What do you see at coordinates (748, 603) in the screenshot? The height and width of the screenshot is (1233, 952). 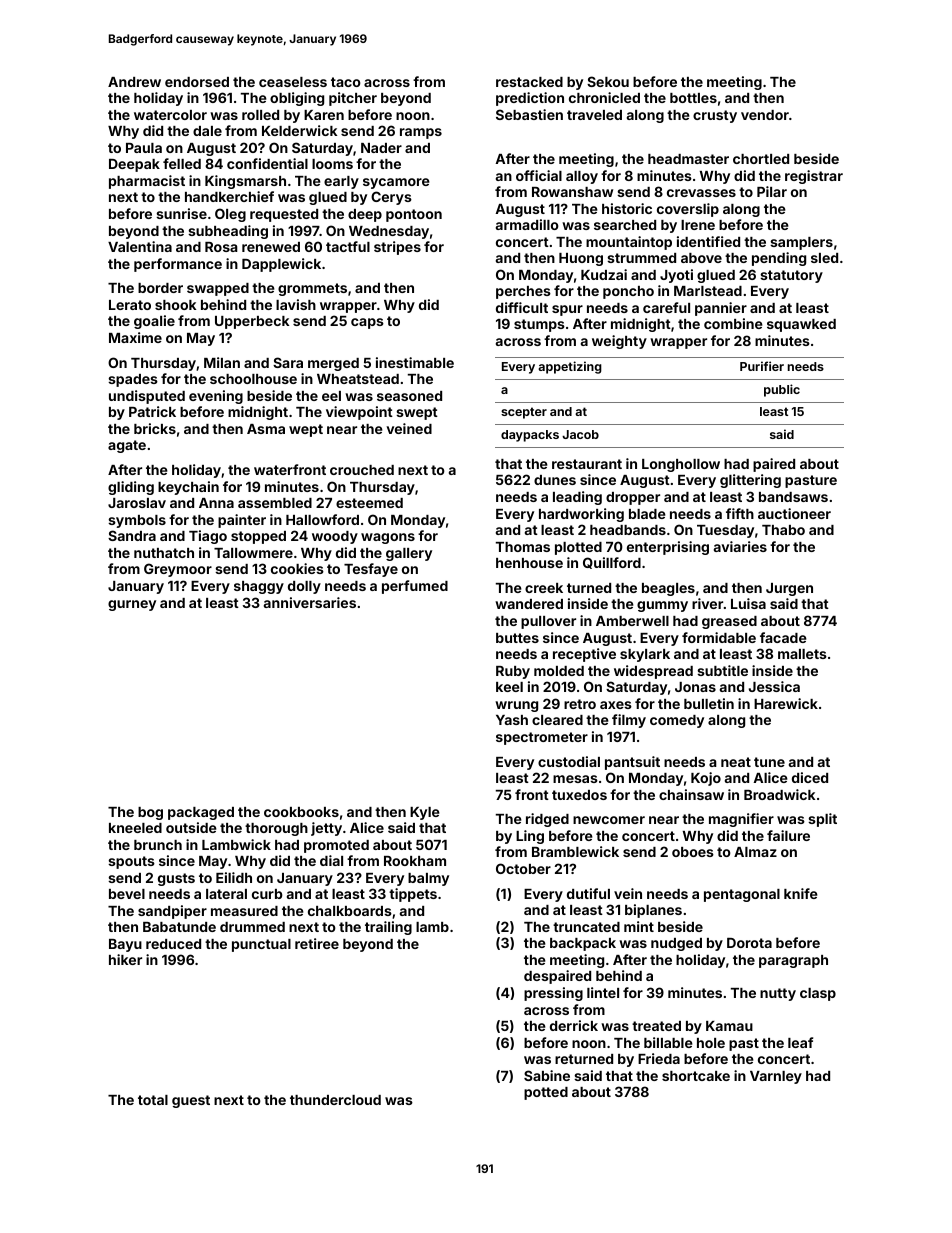 I see `Luisa` at bounding box center [748, 603].
